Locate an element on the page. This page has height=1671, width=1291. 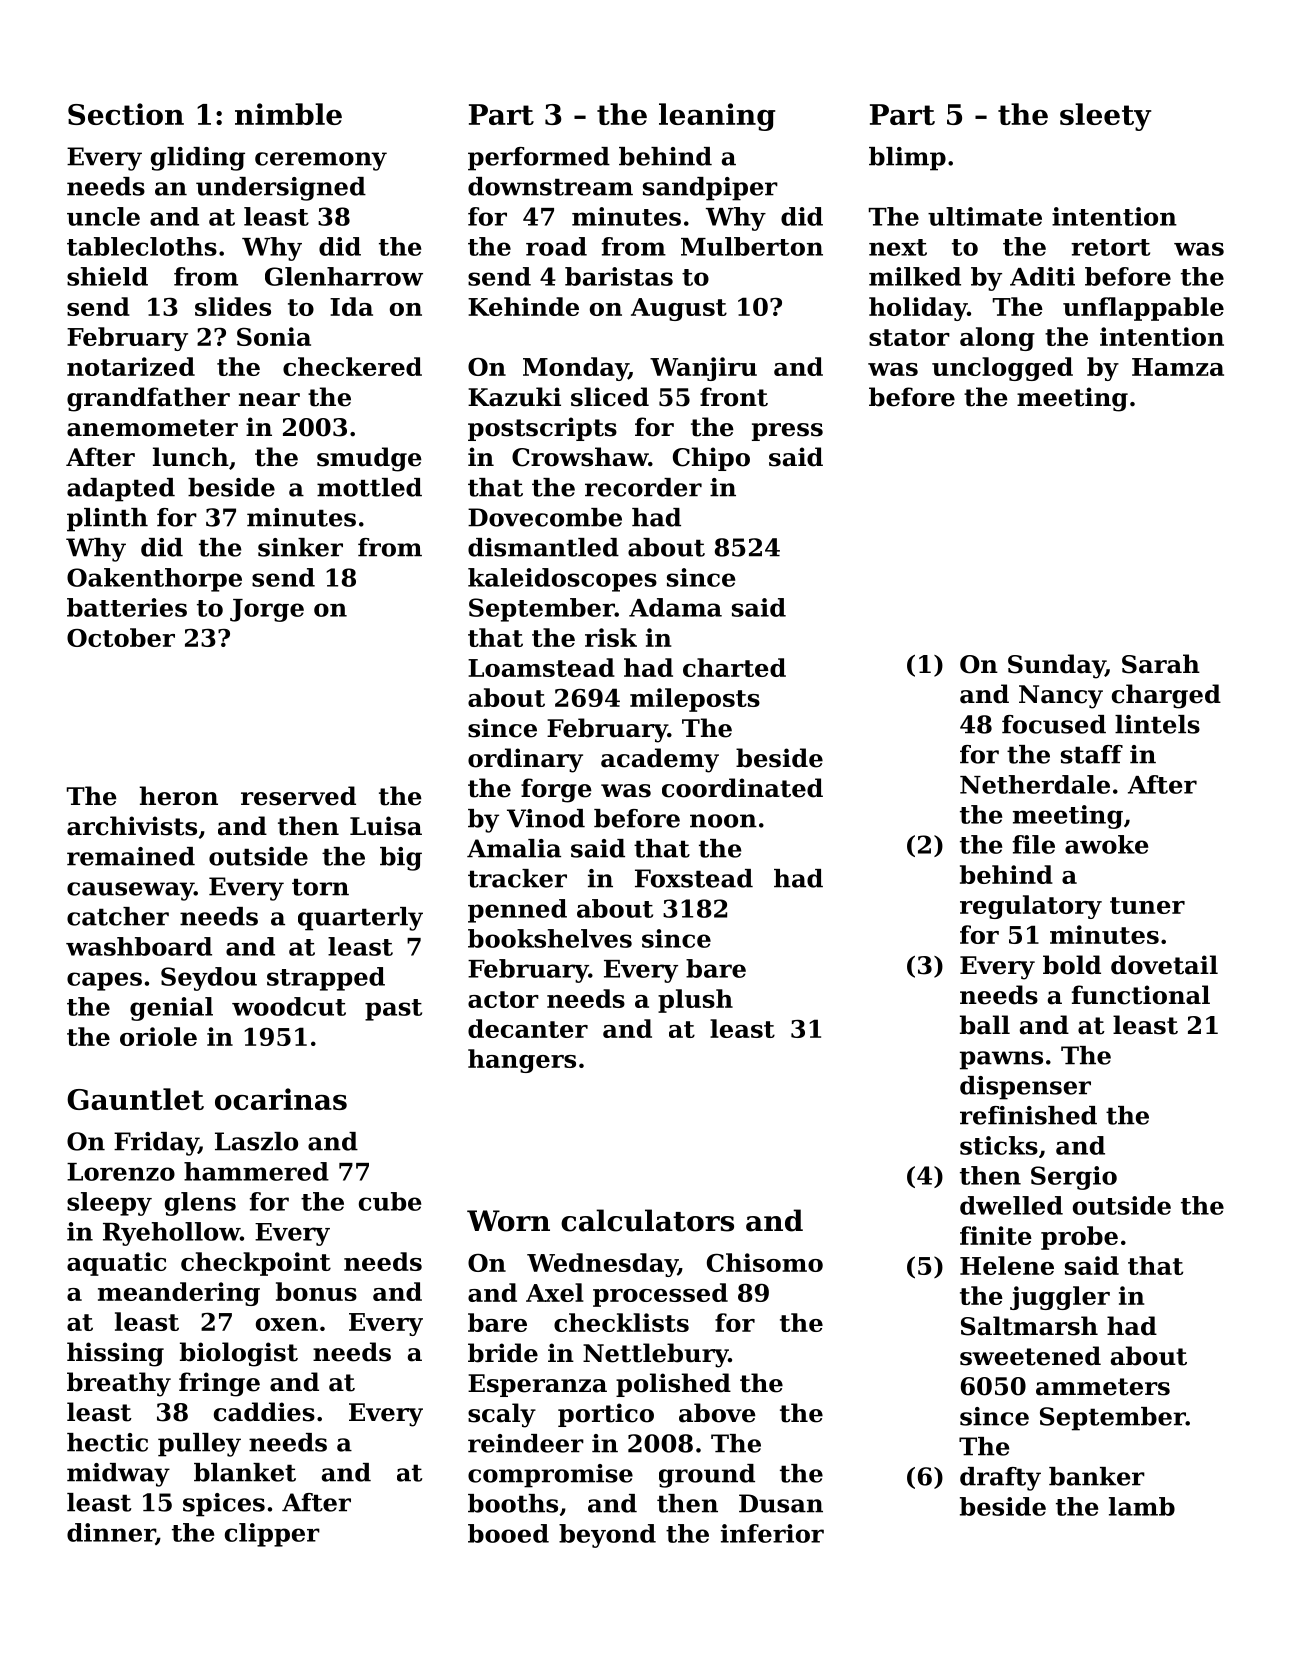
Jorge is located at coordinates (267, 610).
